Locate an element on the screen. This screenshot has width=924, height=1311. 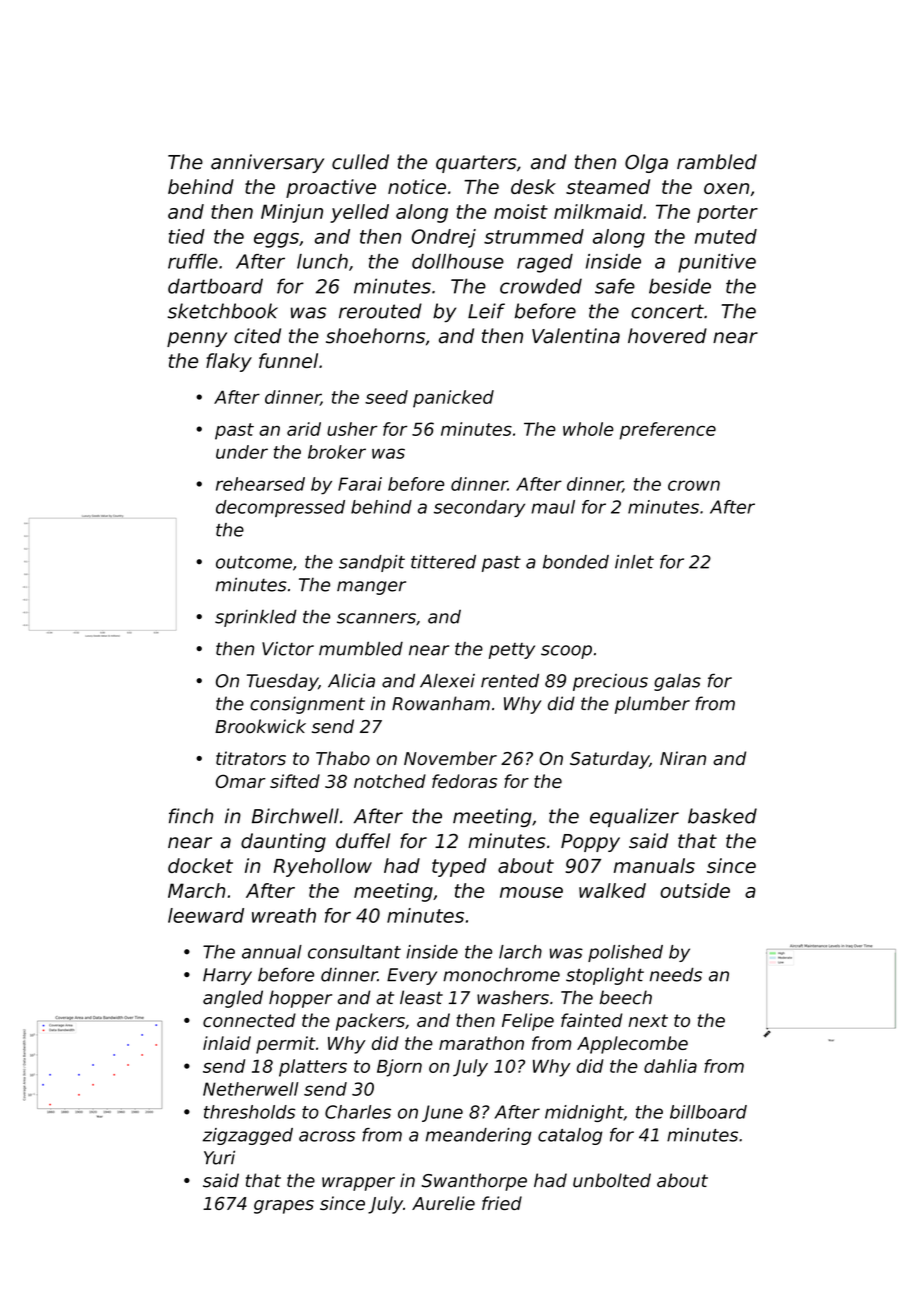
Every is located at coordinates (412, 976).
